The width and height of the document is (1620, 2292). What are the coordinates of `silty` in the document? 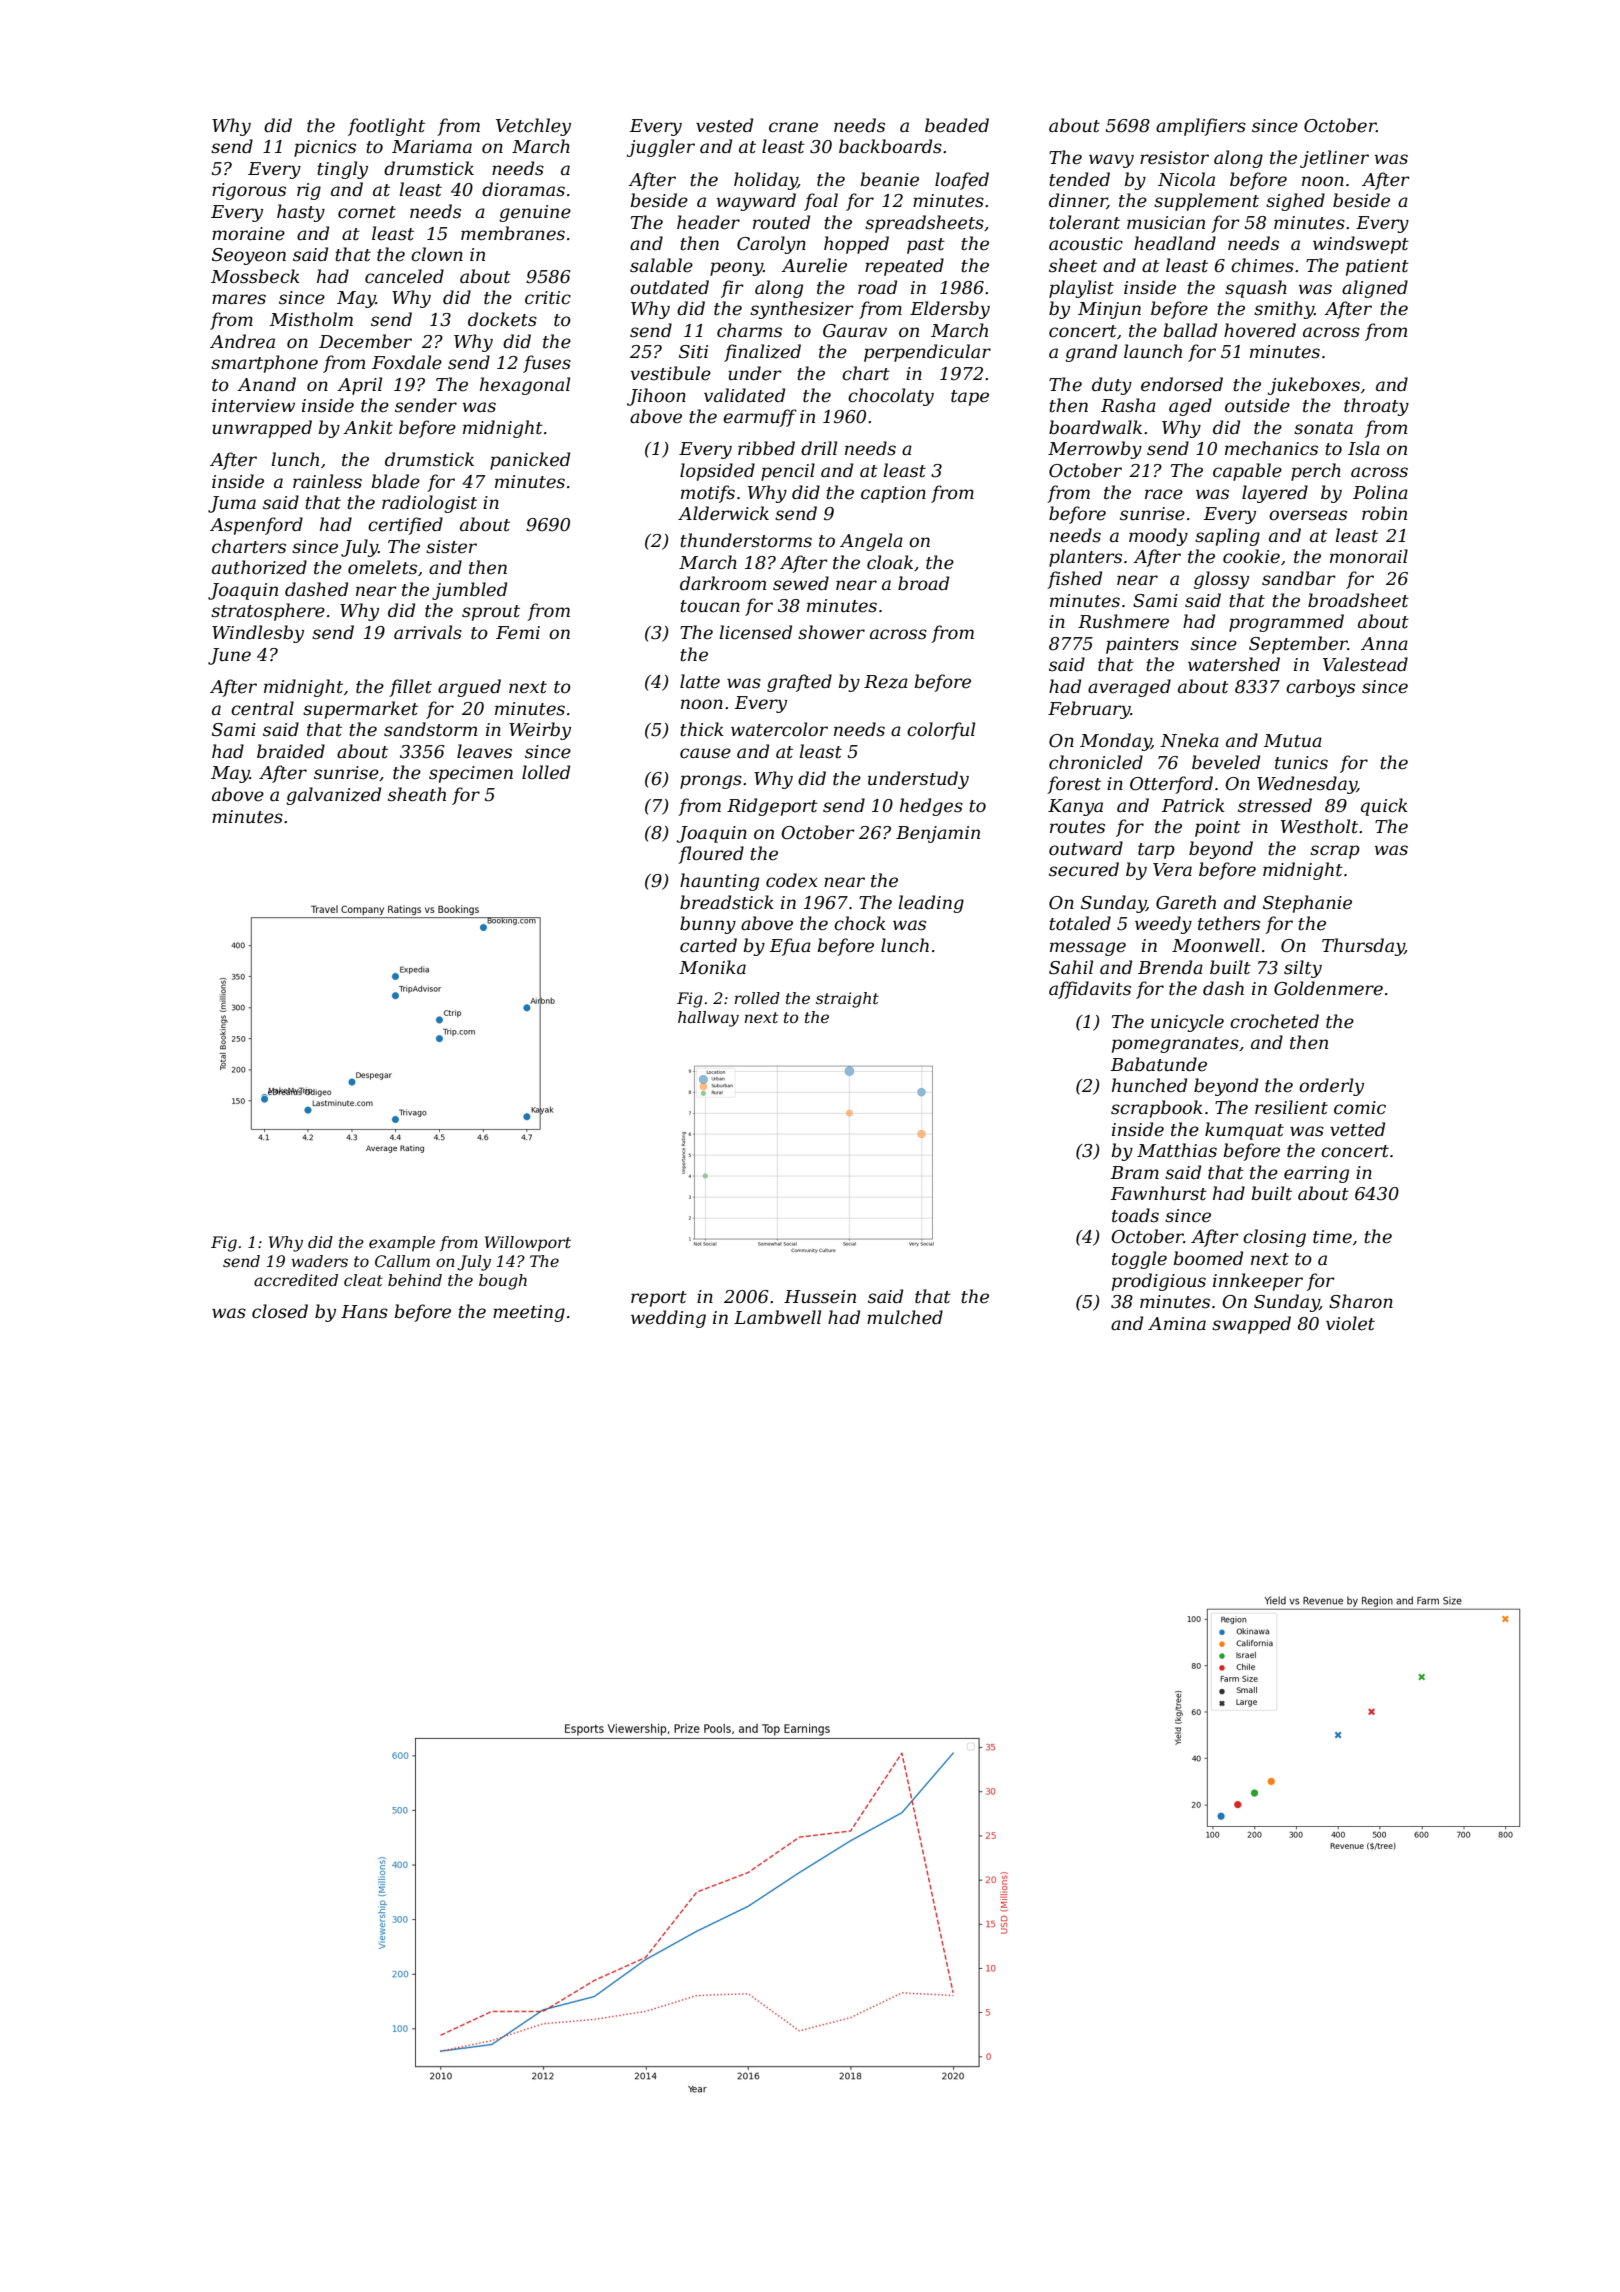 It's located at (1303, 969).
